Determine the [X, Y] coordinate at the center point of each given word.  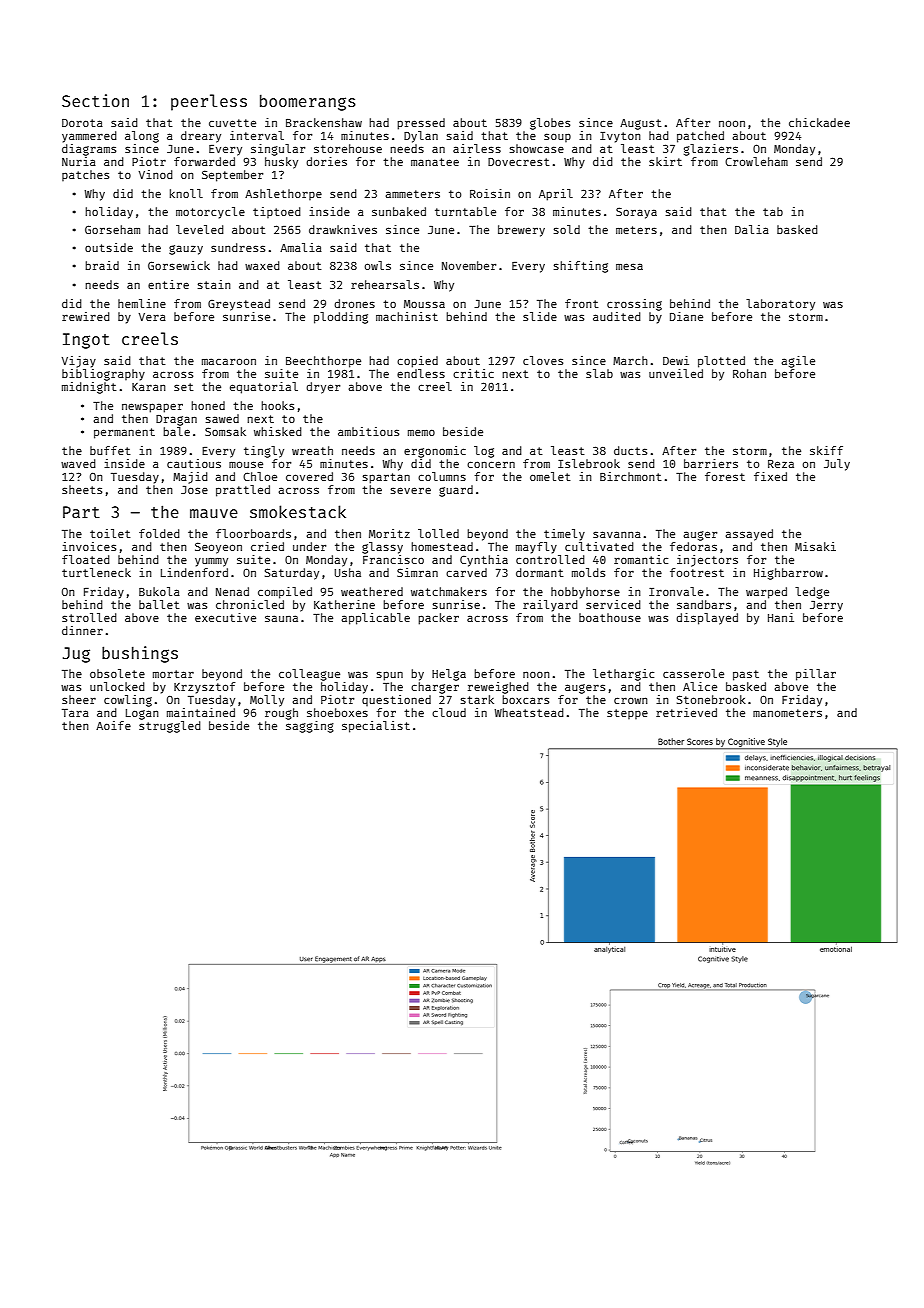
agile [798, 362]
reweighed [498, 688]
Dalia [752, 229]
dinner [82, 630]
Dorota [82, 123]
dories [326, 161]
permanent [124, 433]
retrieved [686, 712]
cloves [543, 360]
